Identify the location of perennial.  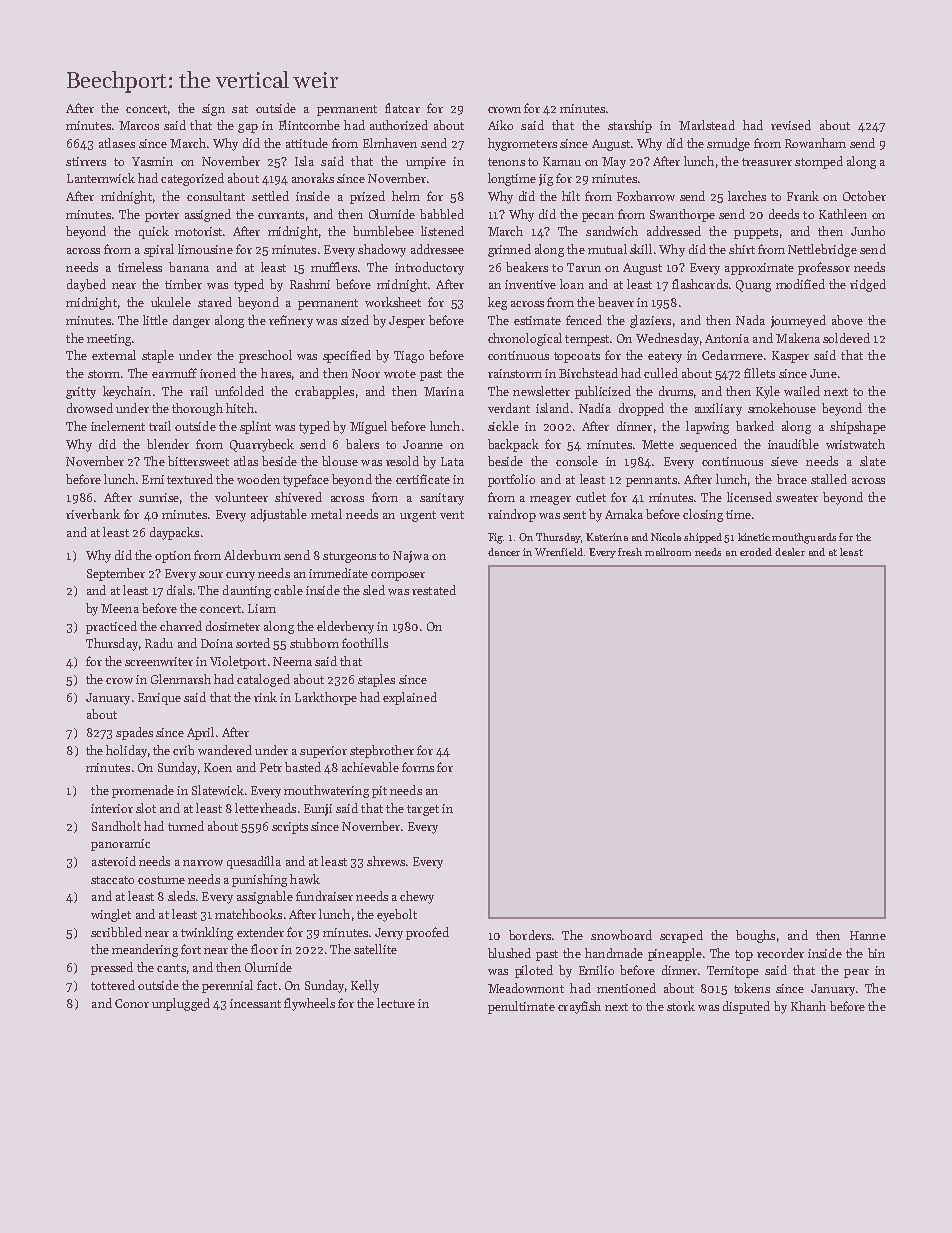
(227, 986).
